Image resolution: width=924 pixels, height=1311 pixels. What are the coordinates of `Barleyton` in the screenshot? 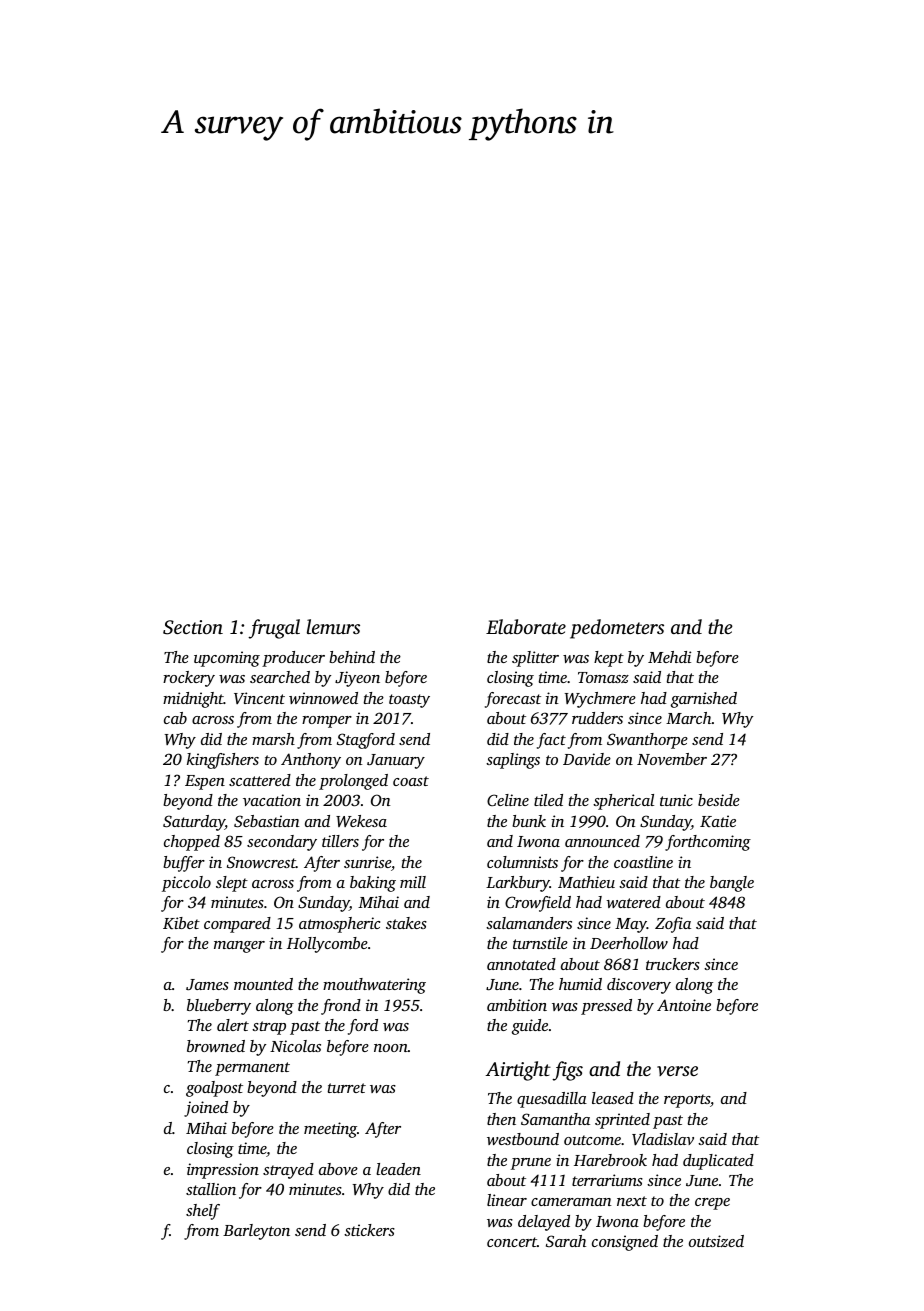 It's located at (256, 1232).
